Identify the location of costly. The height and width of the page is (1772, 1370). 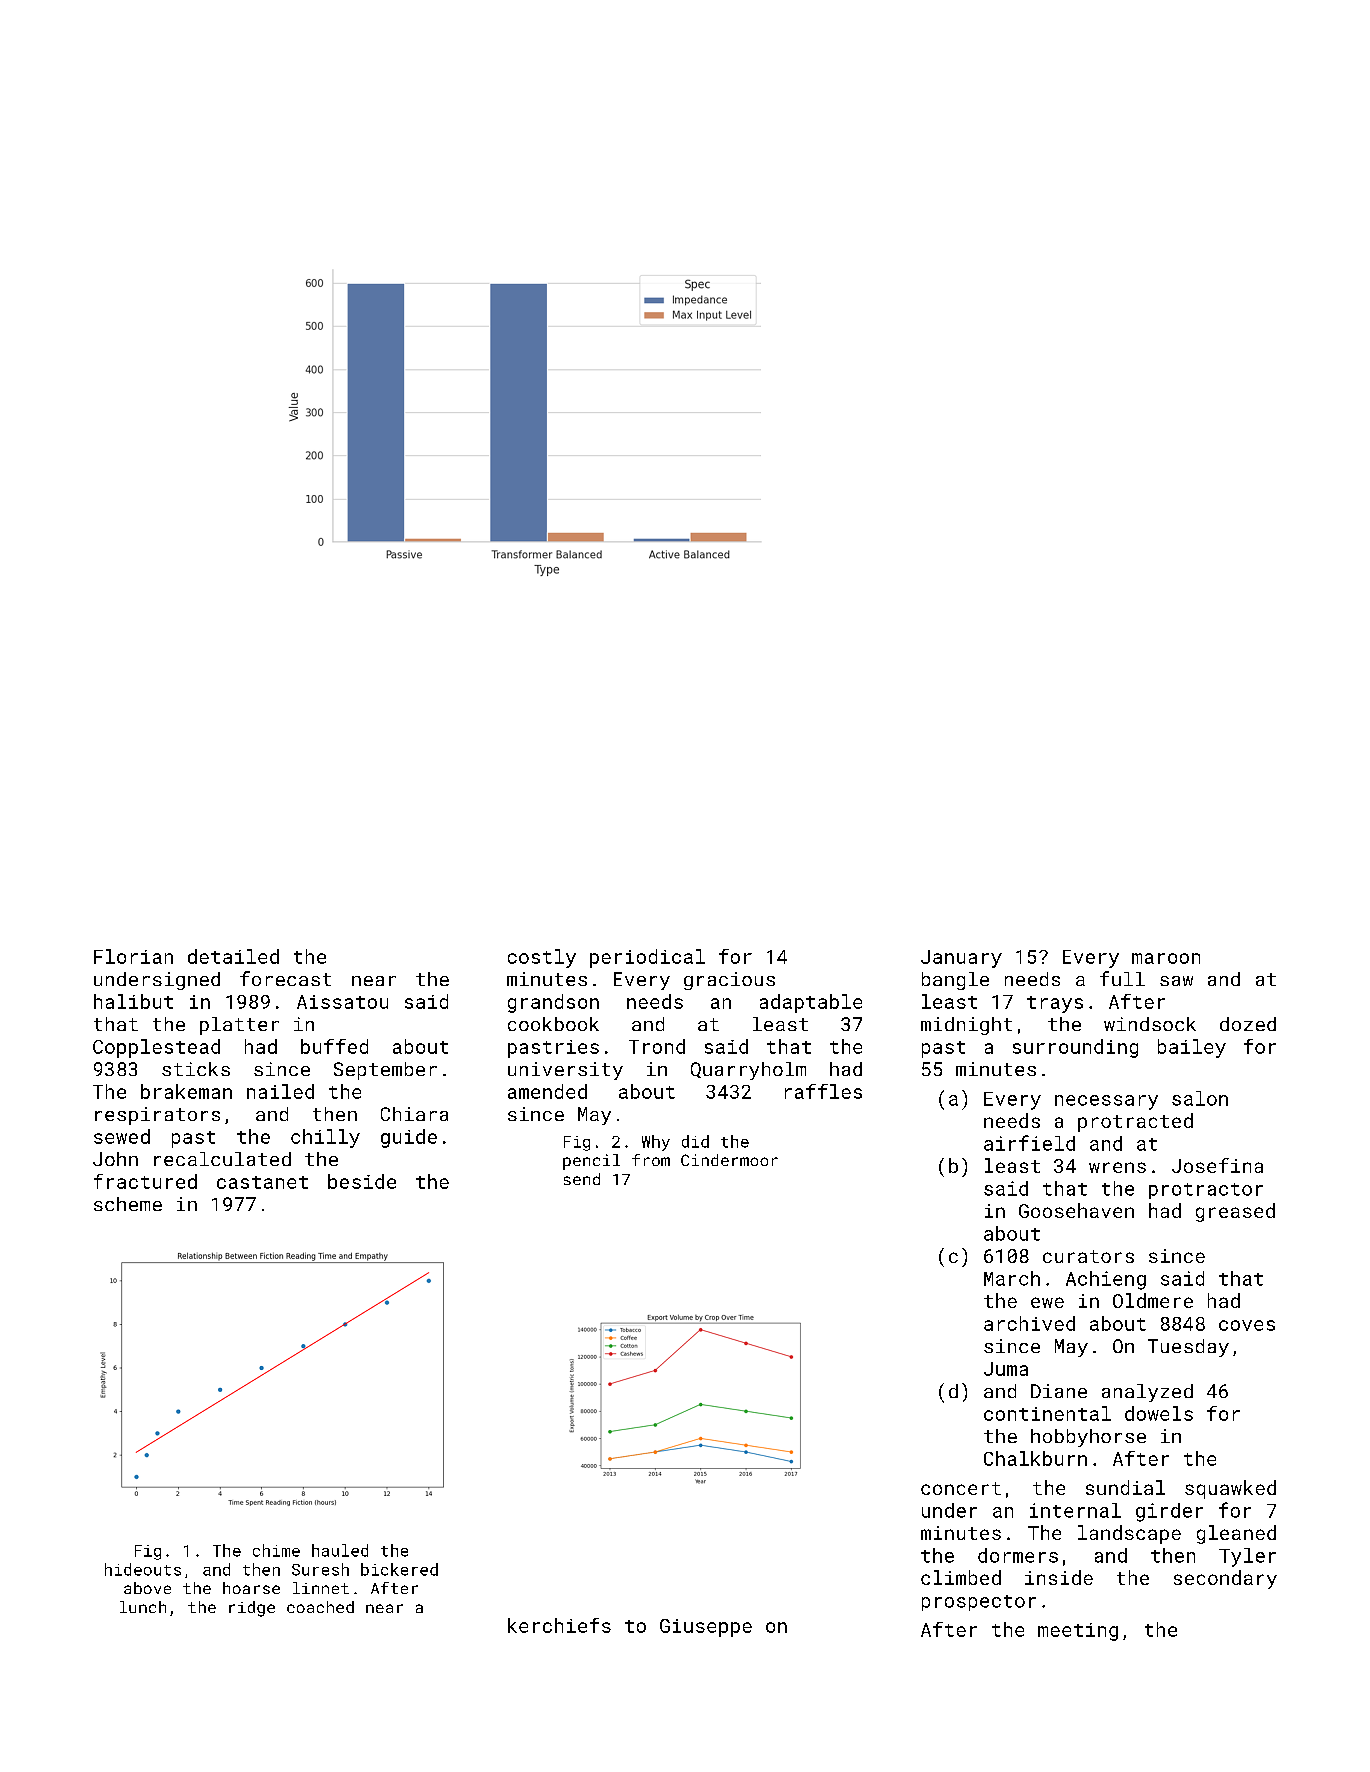
(542, 958).
